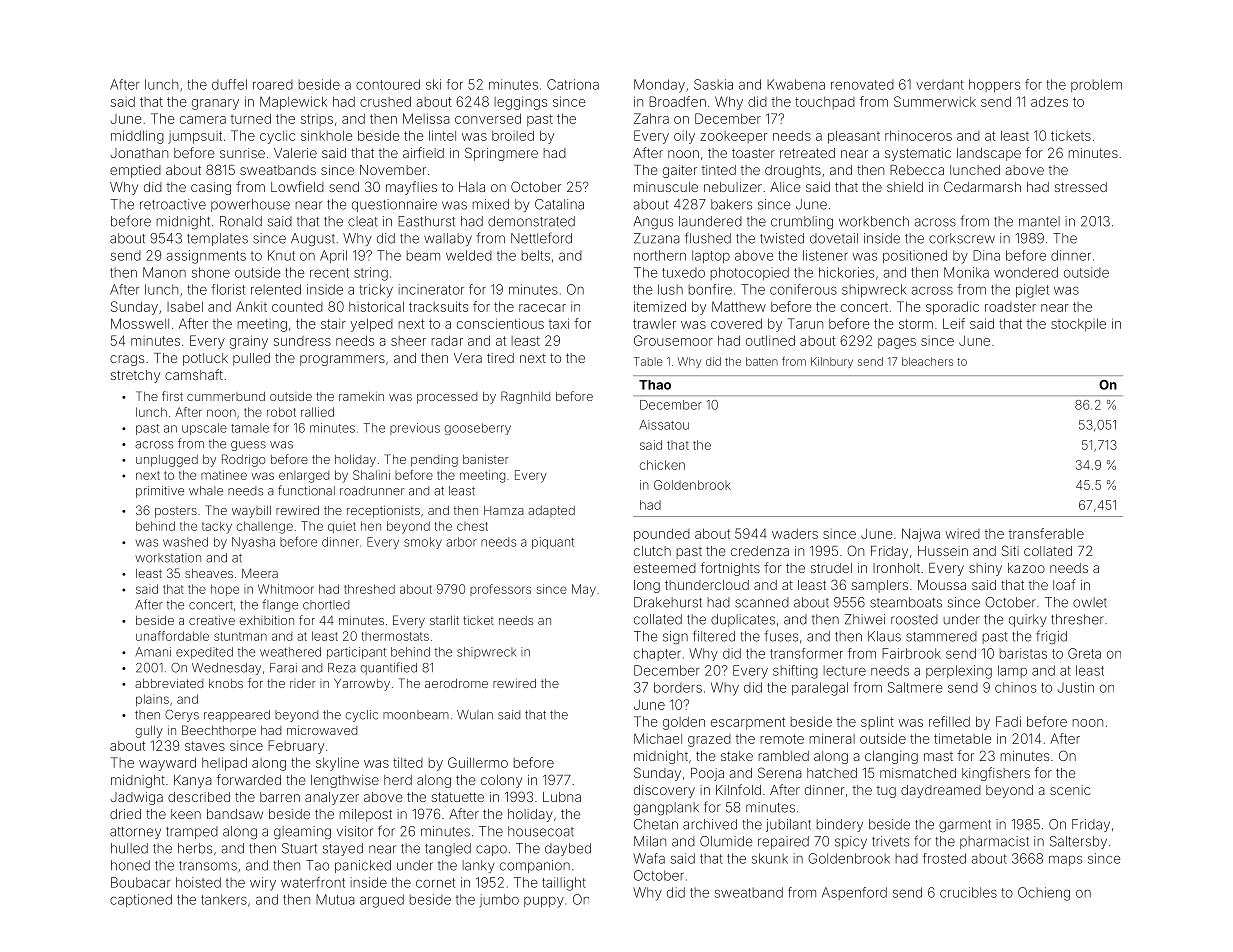 This screenshot has width=1233, height=952. What do you see at coordinates (137, 137) in the screenshot?
I see `middling` at bounding box center [137, 137].
